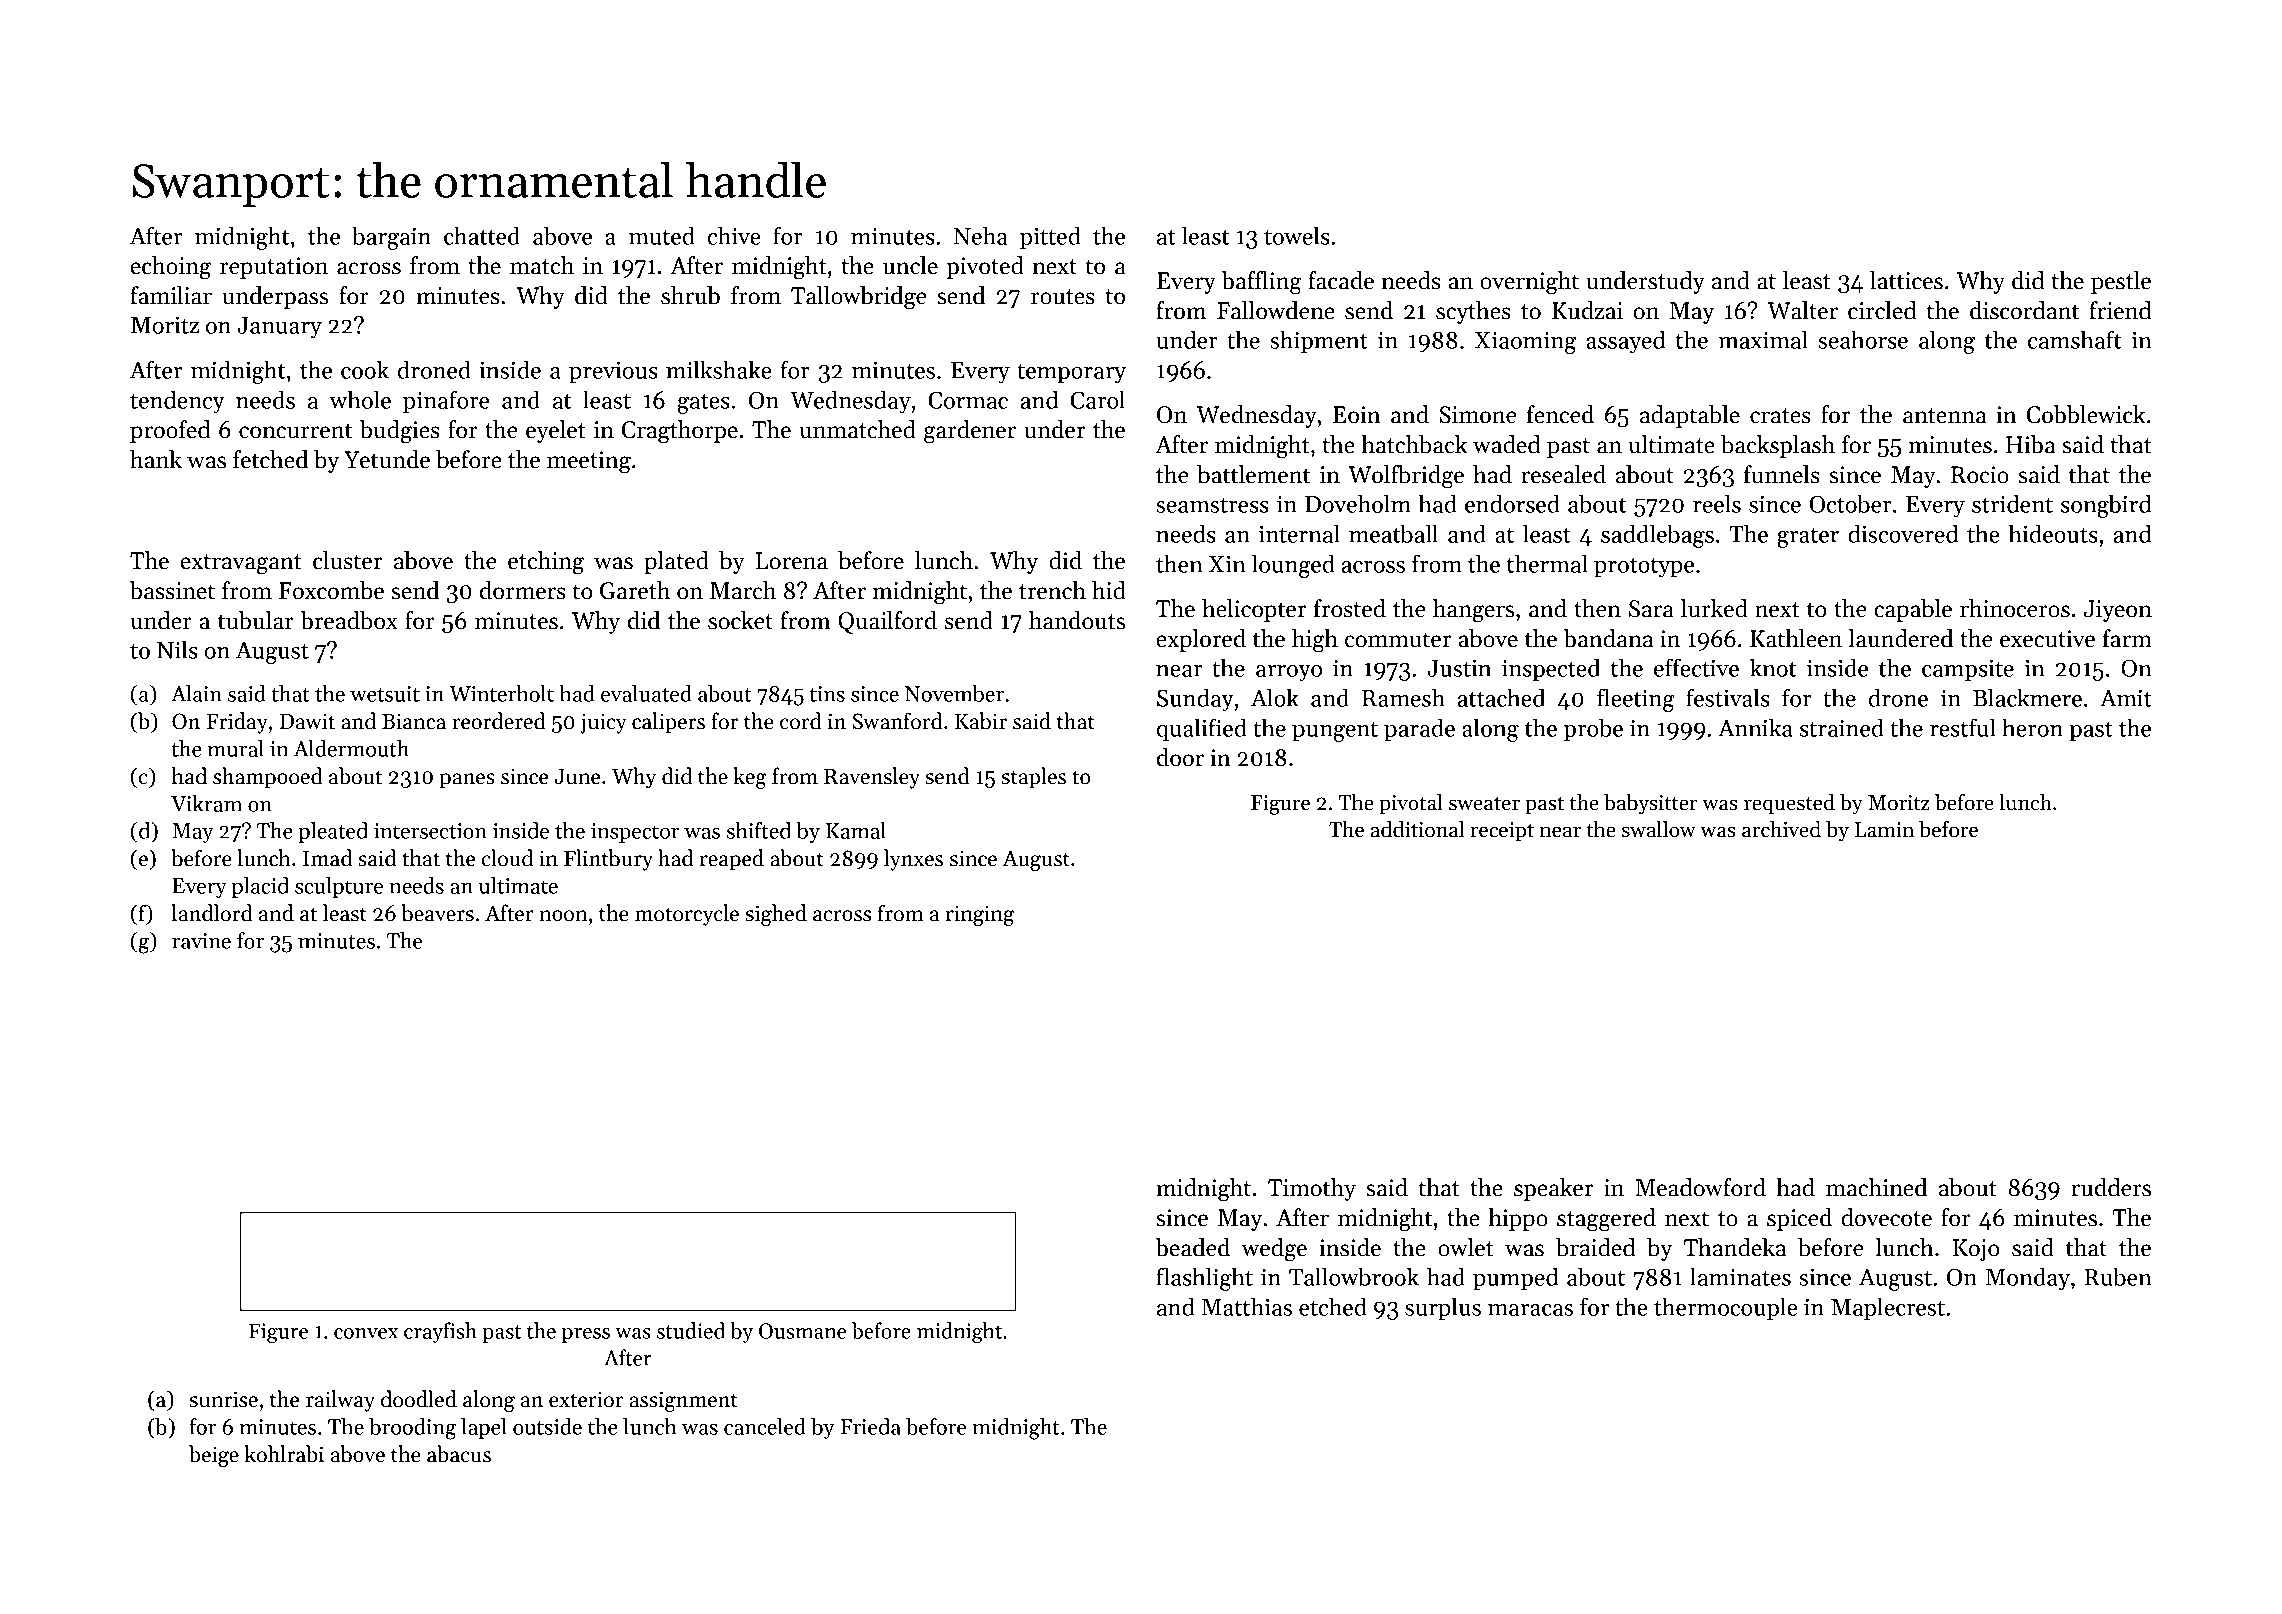 The width and height of the page is (2282, 1614). Describe the element at coordinates (260, 887) in the page. I see `placid` at that location.
